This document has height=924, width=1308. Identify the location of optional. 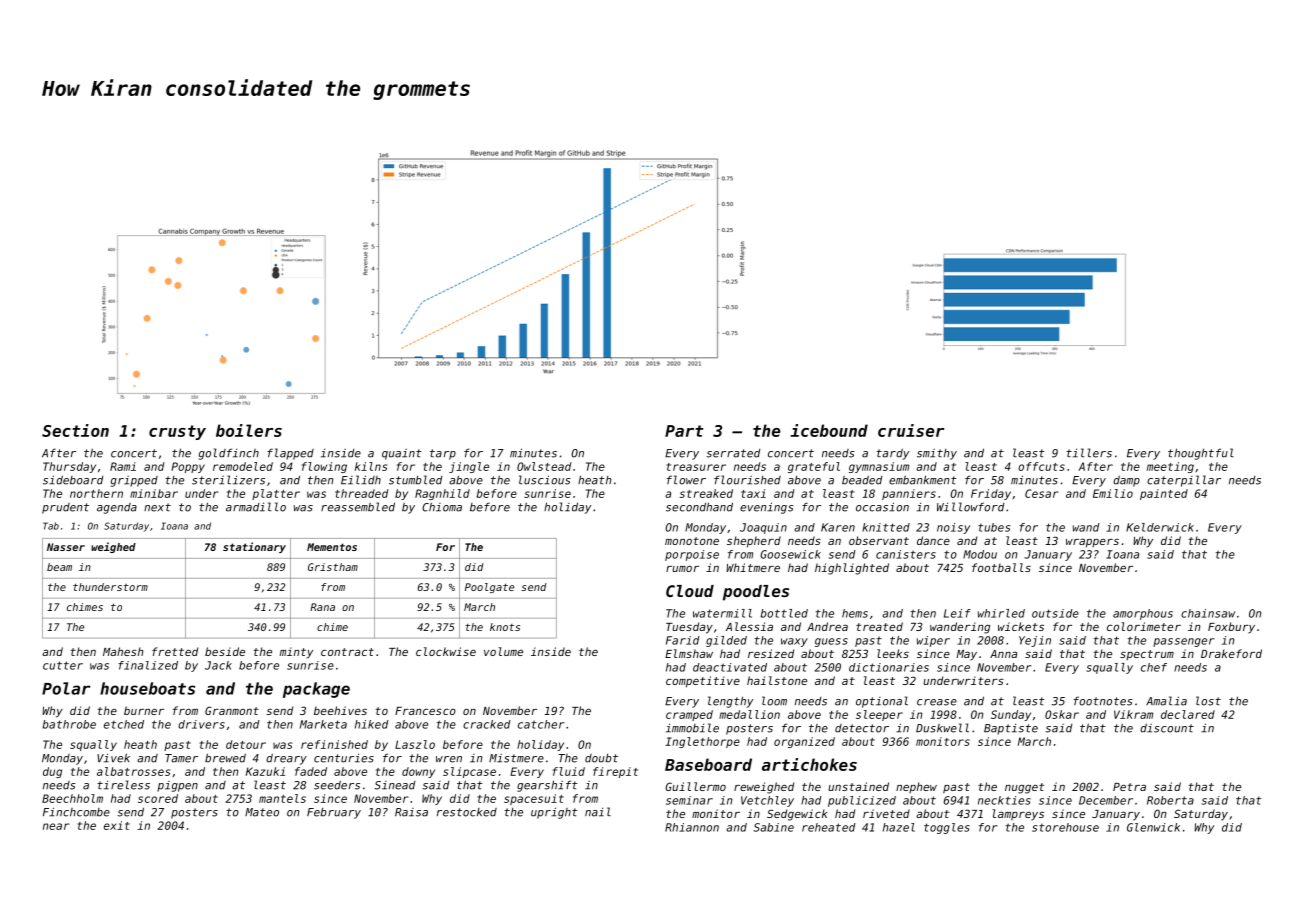
(882, 702).
